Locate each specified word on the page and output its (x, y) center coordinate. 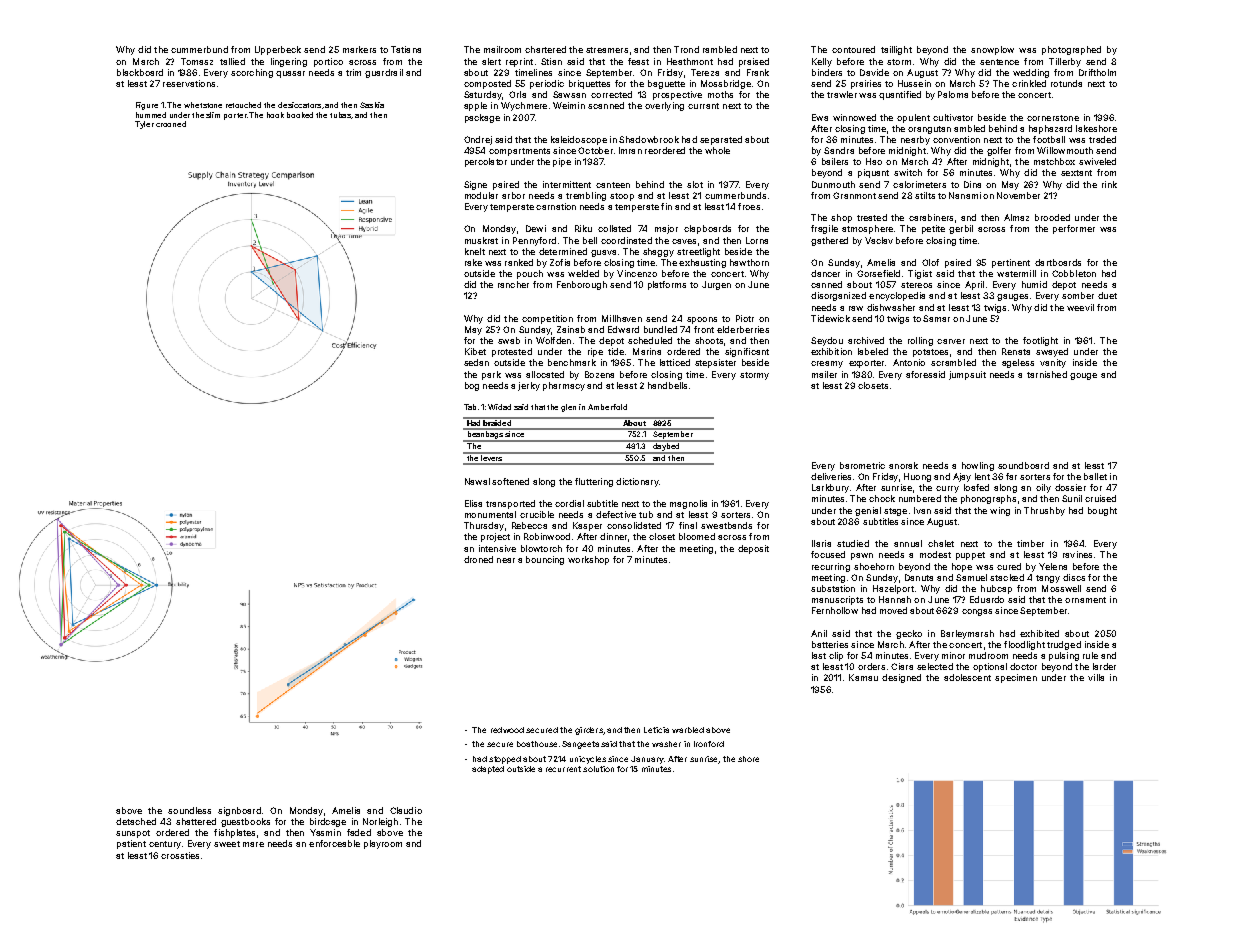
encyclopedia (897, 296)
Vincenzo (637, 273)
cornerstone (1053, 118)
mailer (824, 374)
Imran (630, 150)
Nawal (477, 481)
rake (473, 262)
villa (1096, 677)
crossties (180, 855)
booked (300, 115)
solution (598, 769)
